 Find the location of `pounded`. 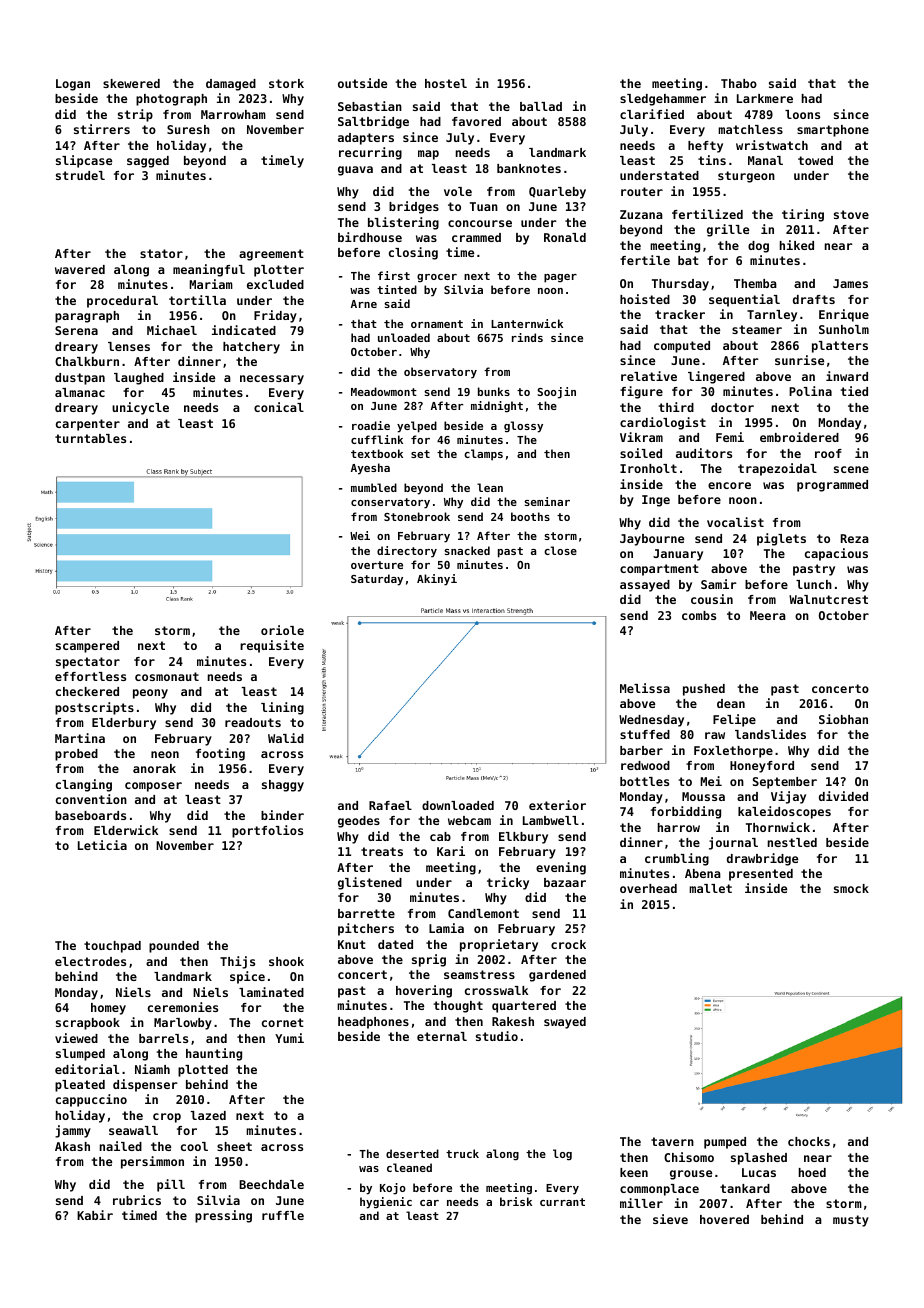

pounded is located at coordinates (174, 947).
